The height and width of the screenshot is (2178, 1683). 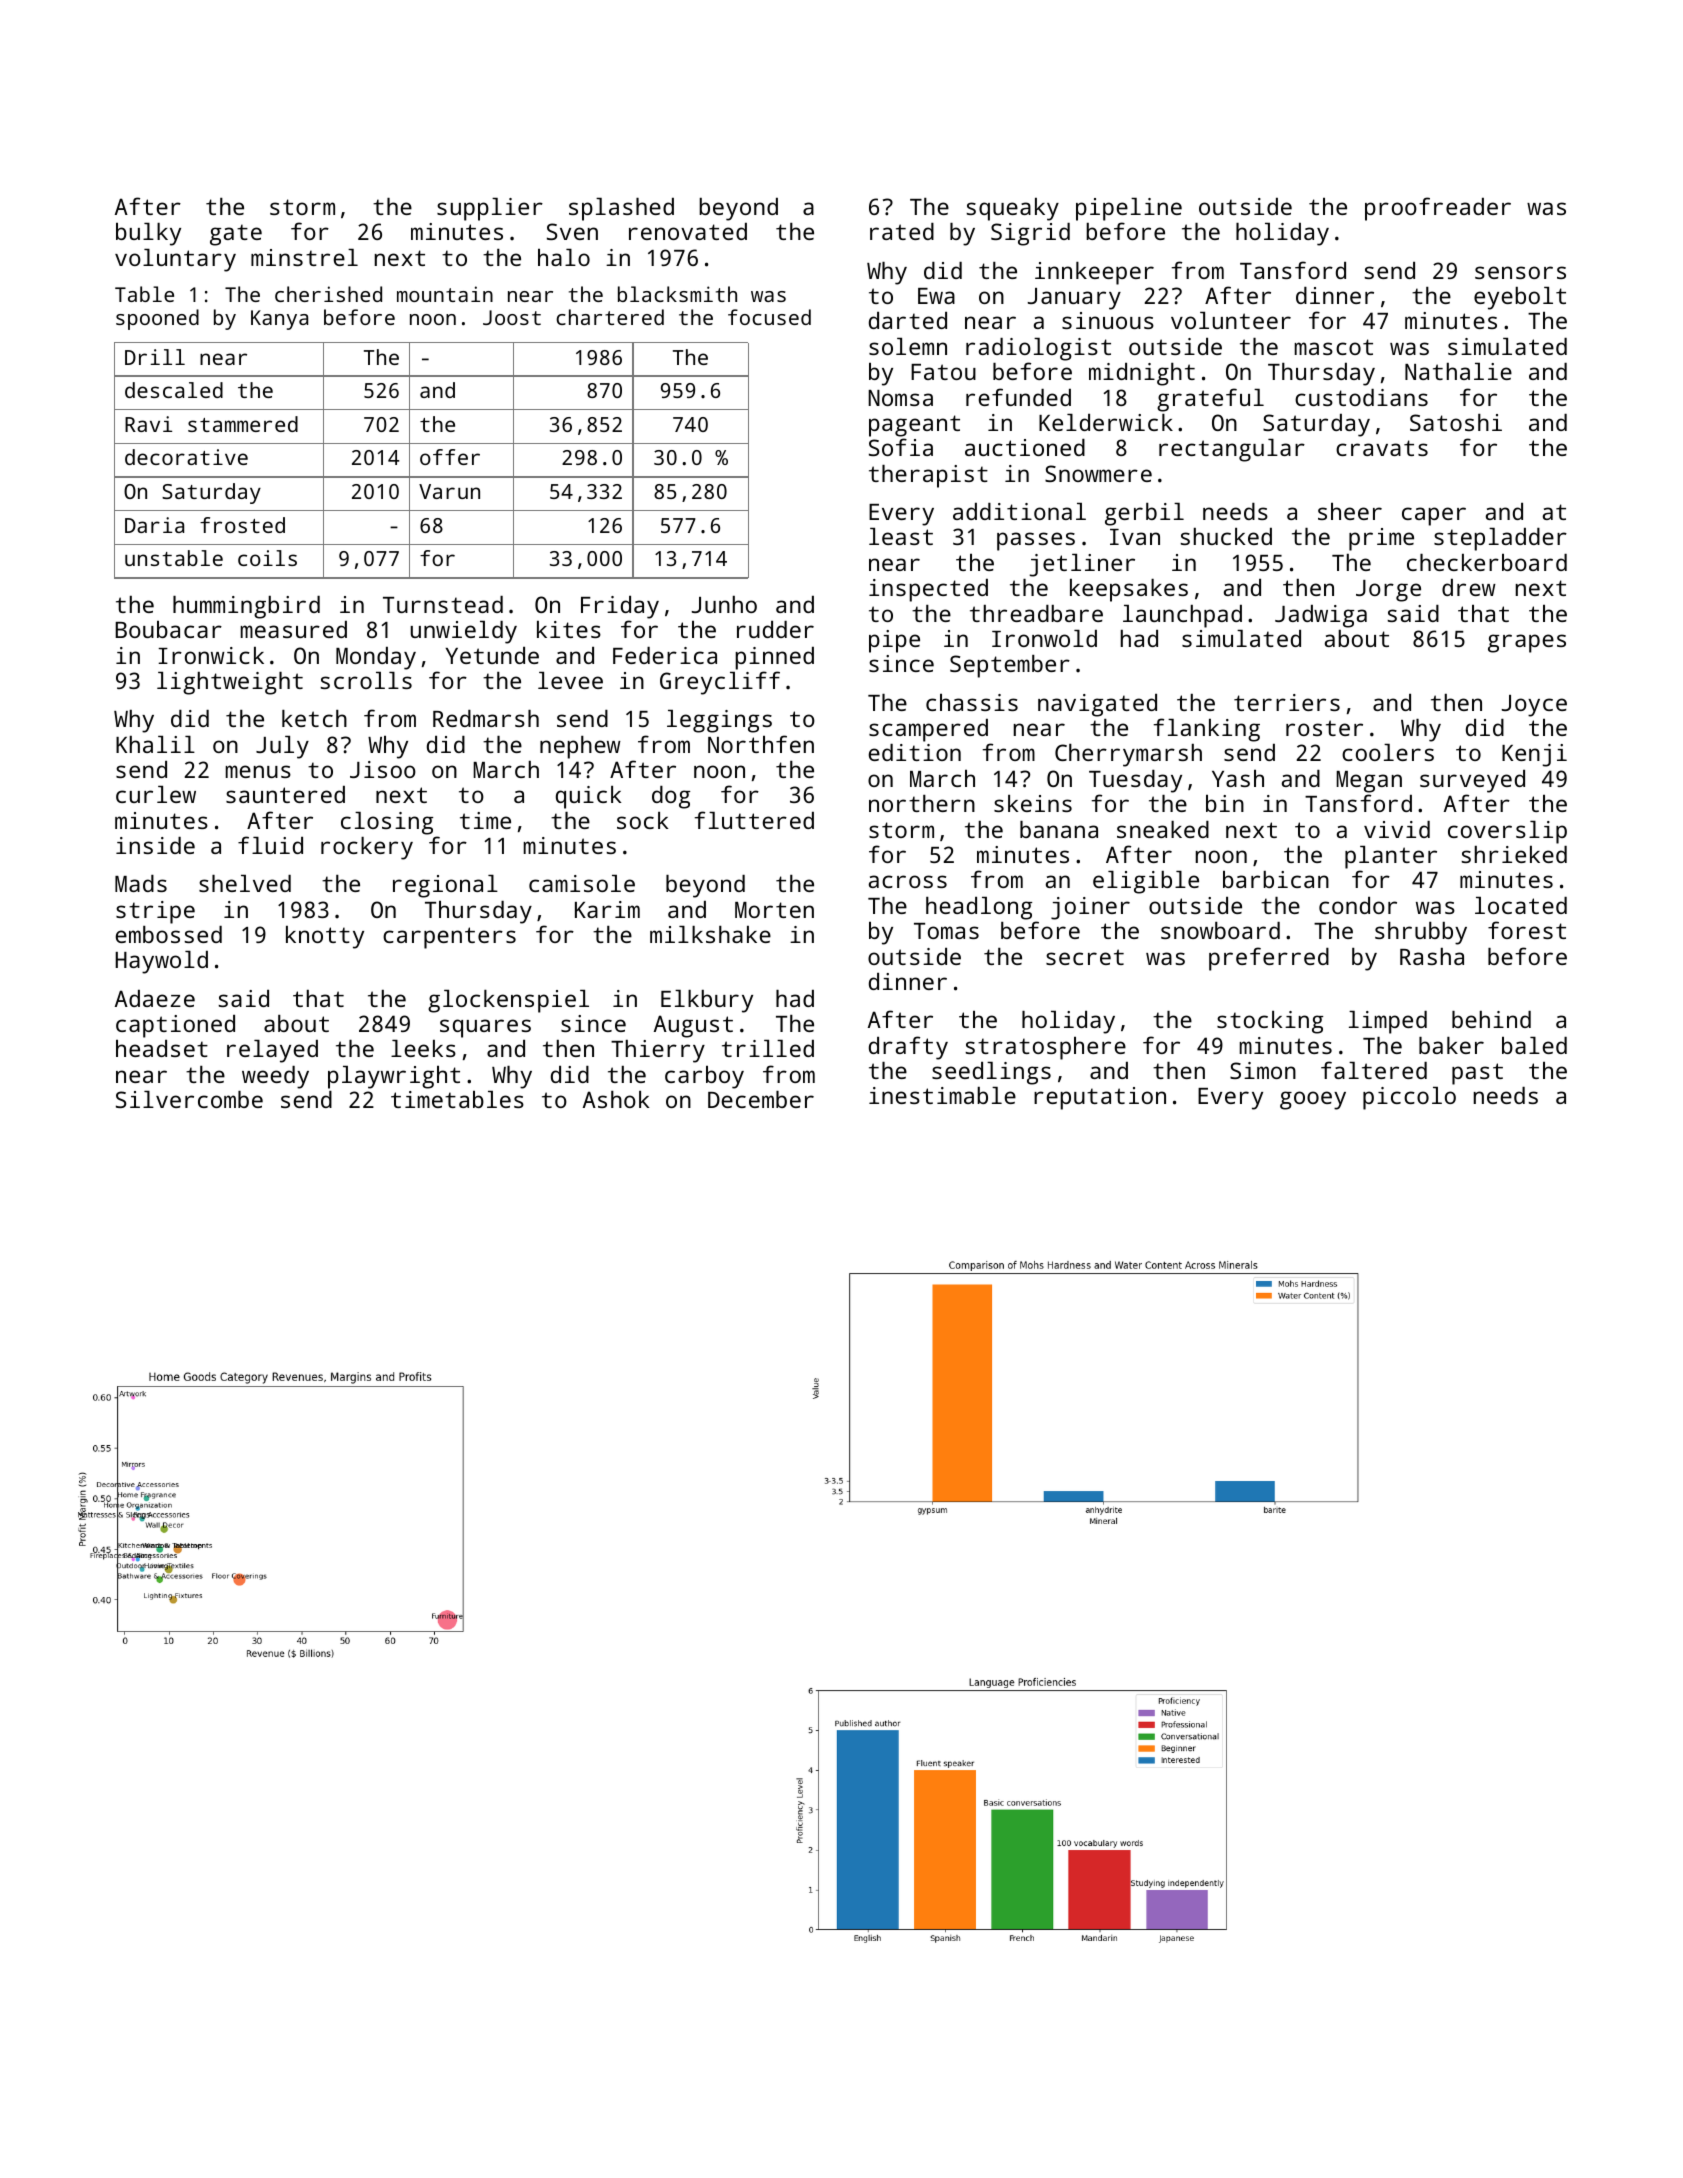 I want to click on Morten, so click(x=774, y=910).
